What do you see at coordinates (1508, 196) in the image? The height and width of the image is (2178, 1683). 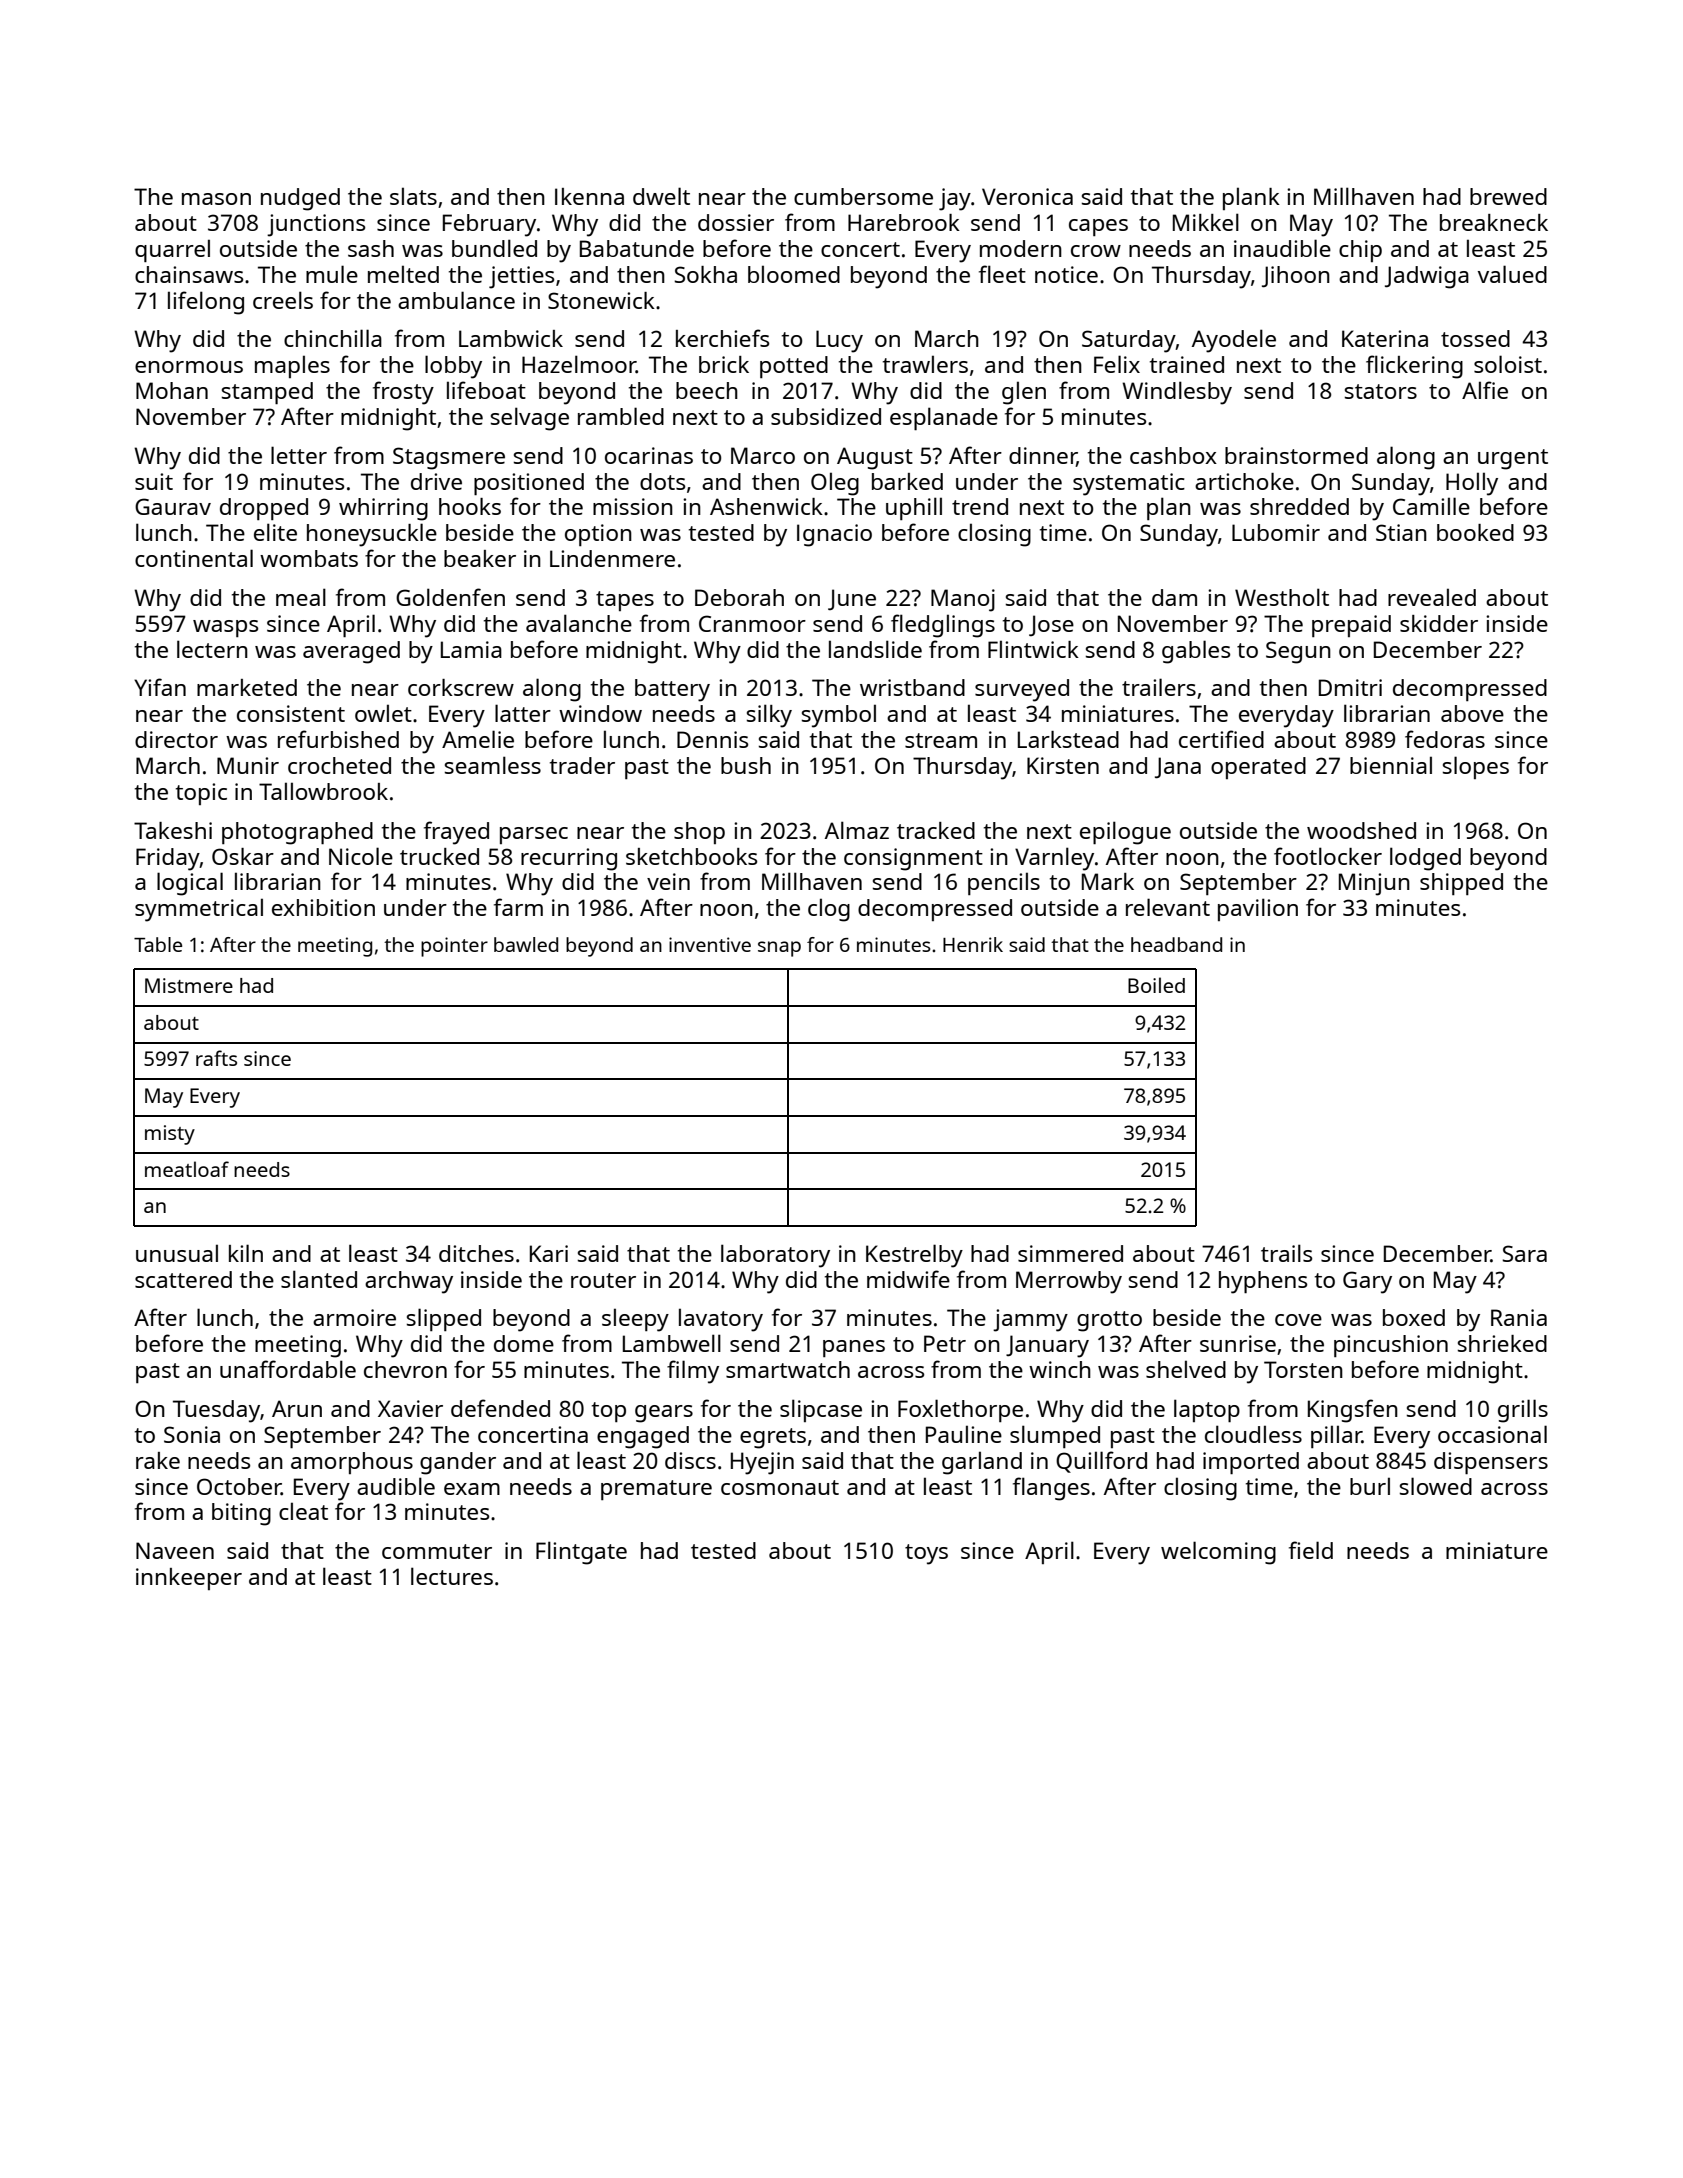 I see `brewed` at bounding box center [1508, 196].
